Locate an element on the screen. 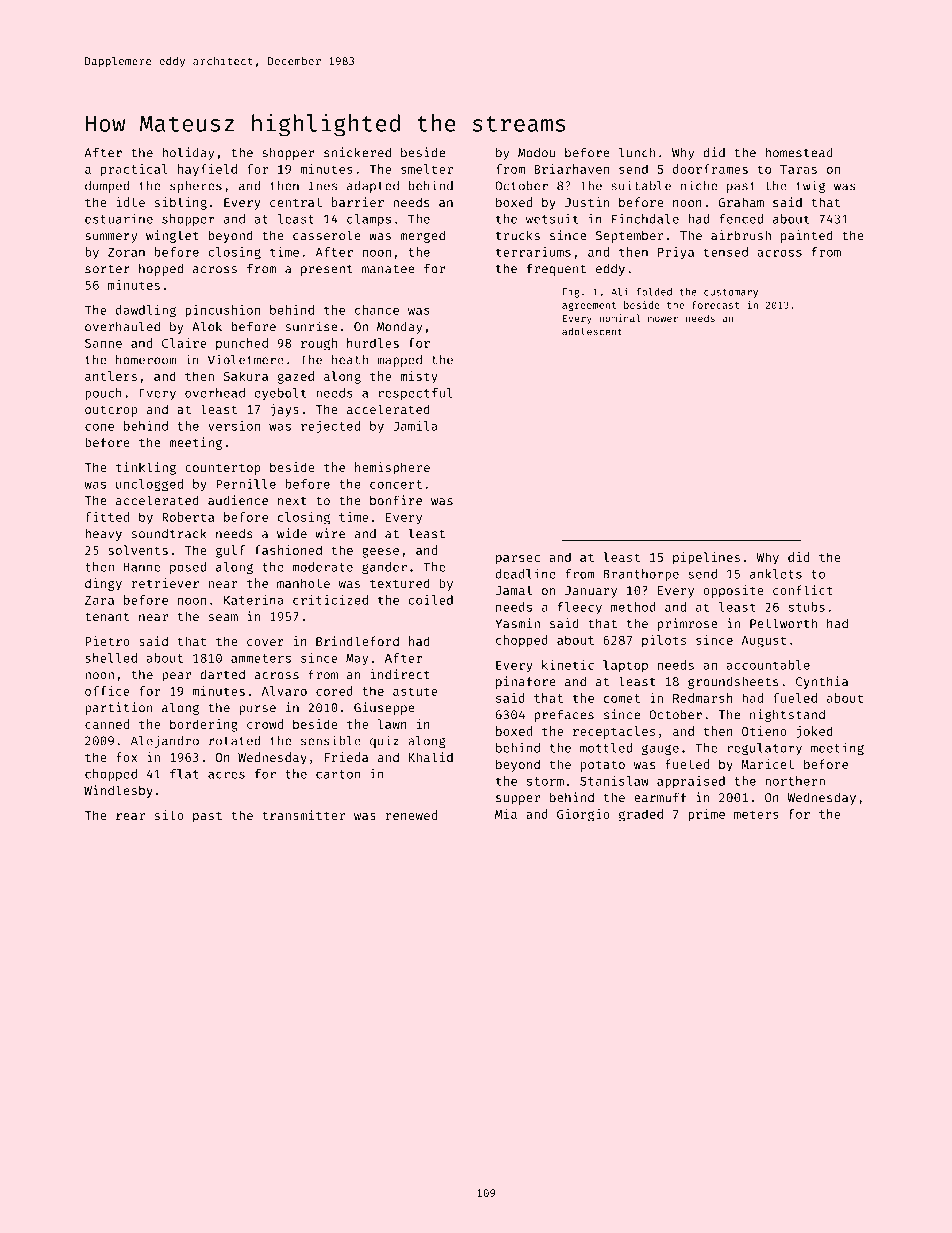  summery is located at coordinates (111, 238).
